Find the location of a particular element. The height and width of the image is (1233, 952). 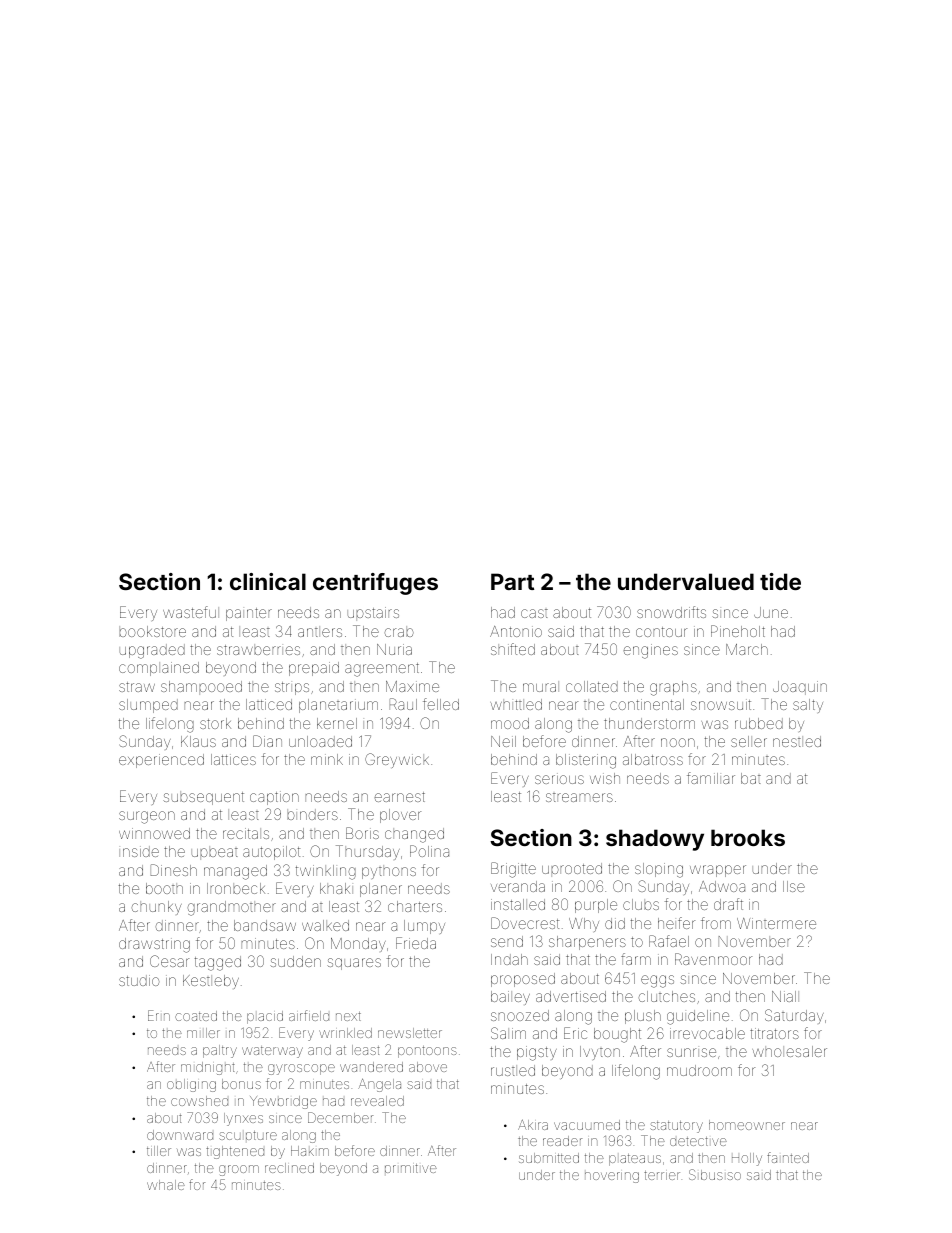

snoozed is located at coordinates (520, 1015).
